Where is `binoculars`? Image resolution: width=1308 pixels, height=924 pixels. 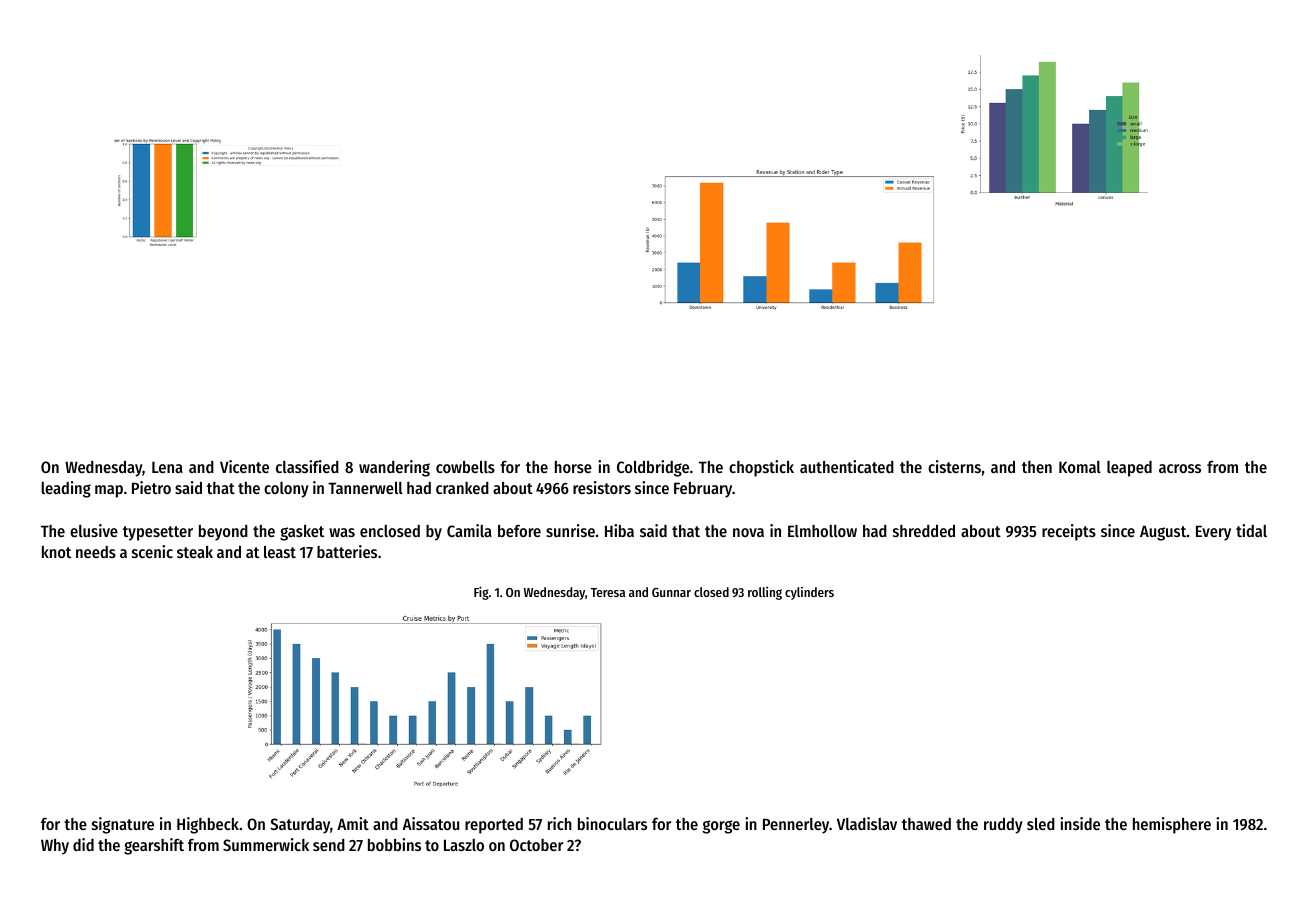 binoculars is located at coordinates (612, 823).
